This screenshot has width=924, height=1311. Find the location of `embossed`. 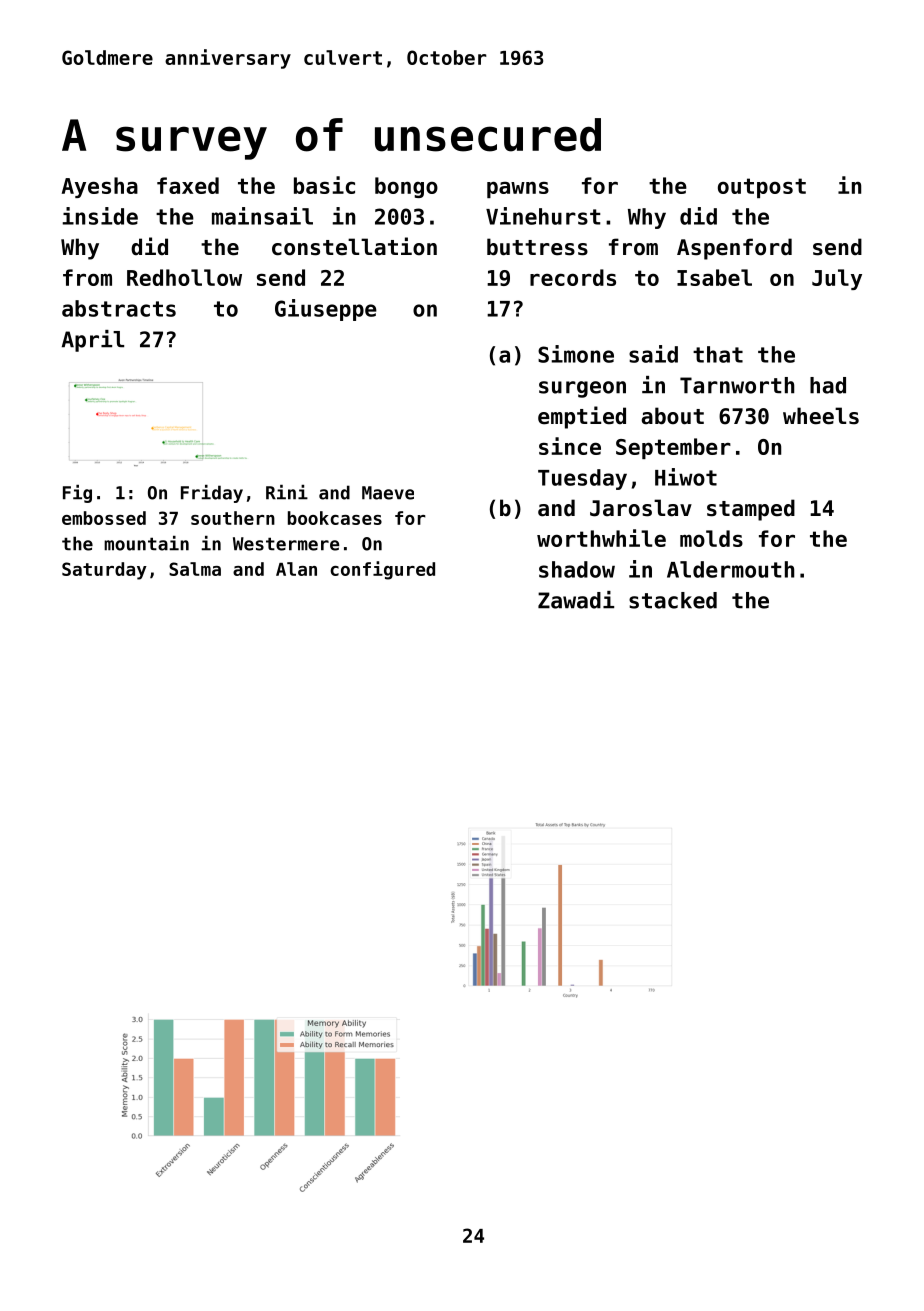

embossed is located at coordinates (104, 518).
